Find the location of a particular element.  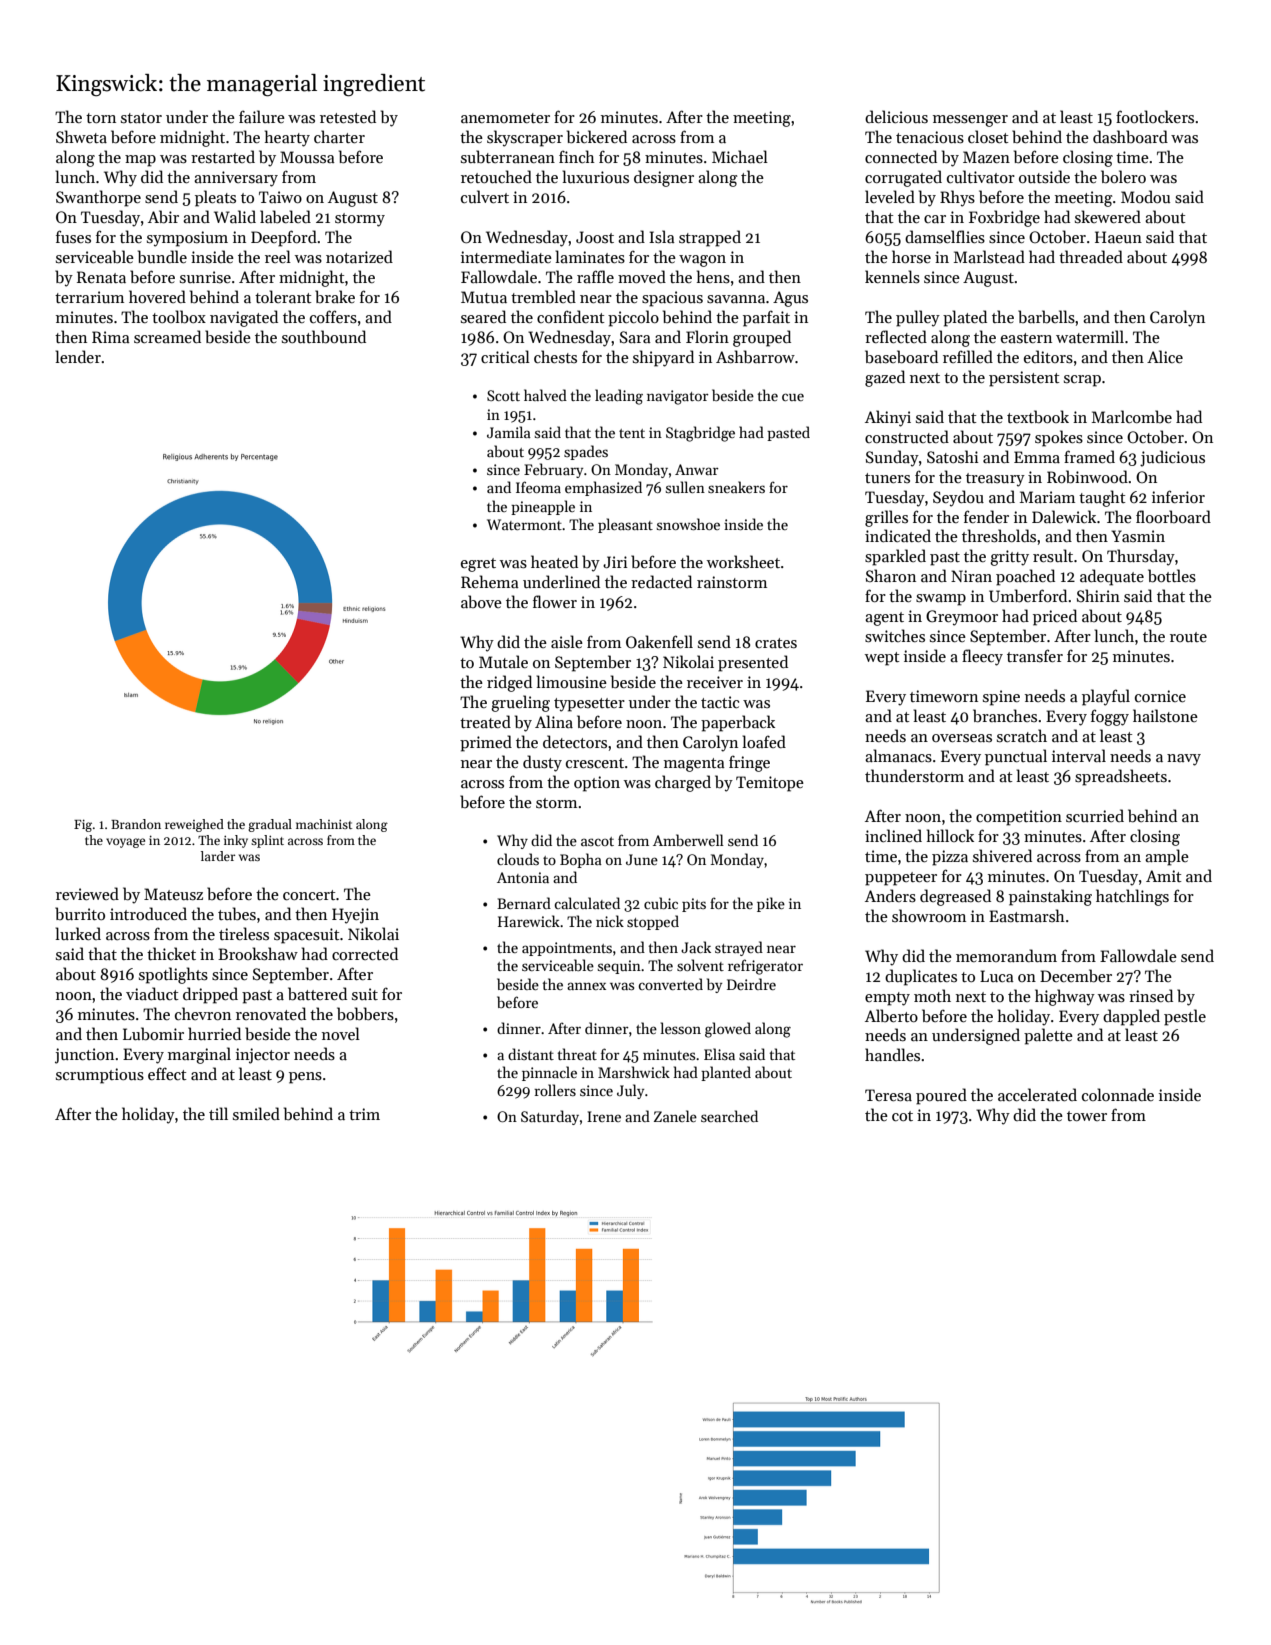

retested is located at coordinates (348, 116).
